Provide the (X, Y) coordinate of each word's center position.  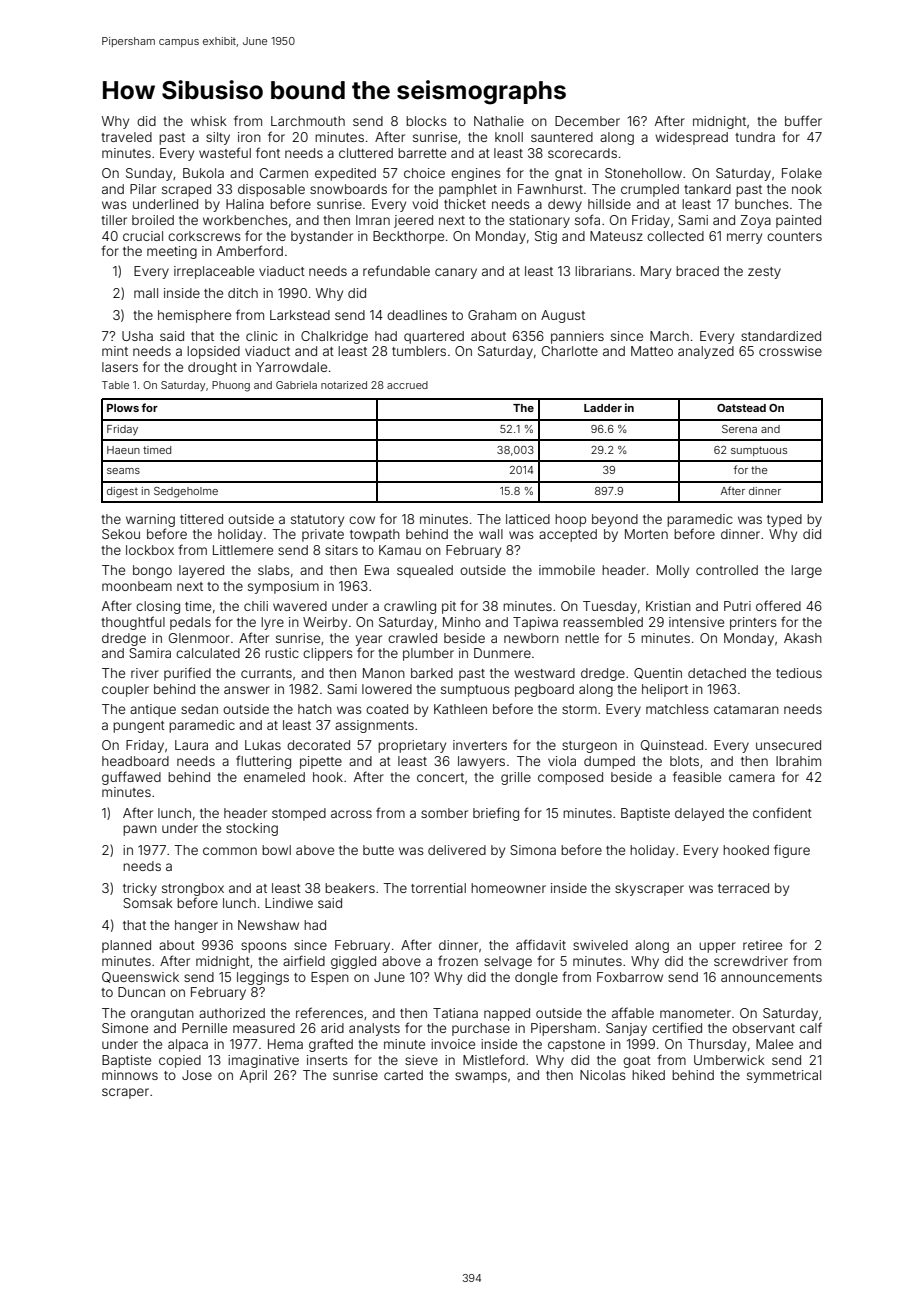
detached (717, 673)
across (351, 814)
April (253, 1076)
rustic (282, 653)
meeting (172, 252)
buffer (803, 120)
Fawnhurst (550, 189)
